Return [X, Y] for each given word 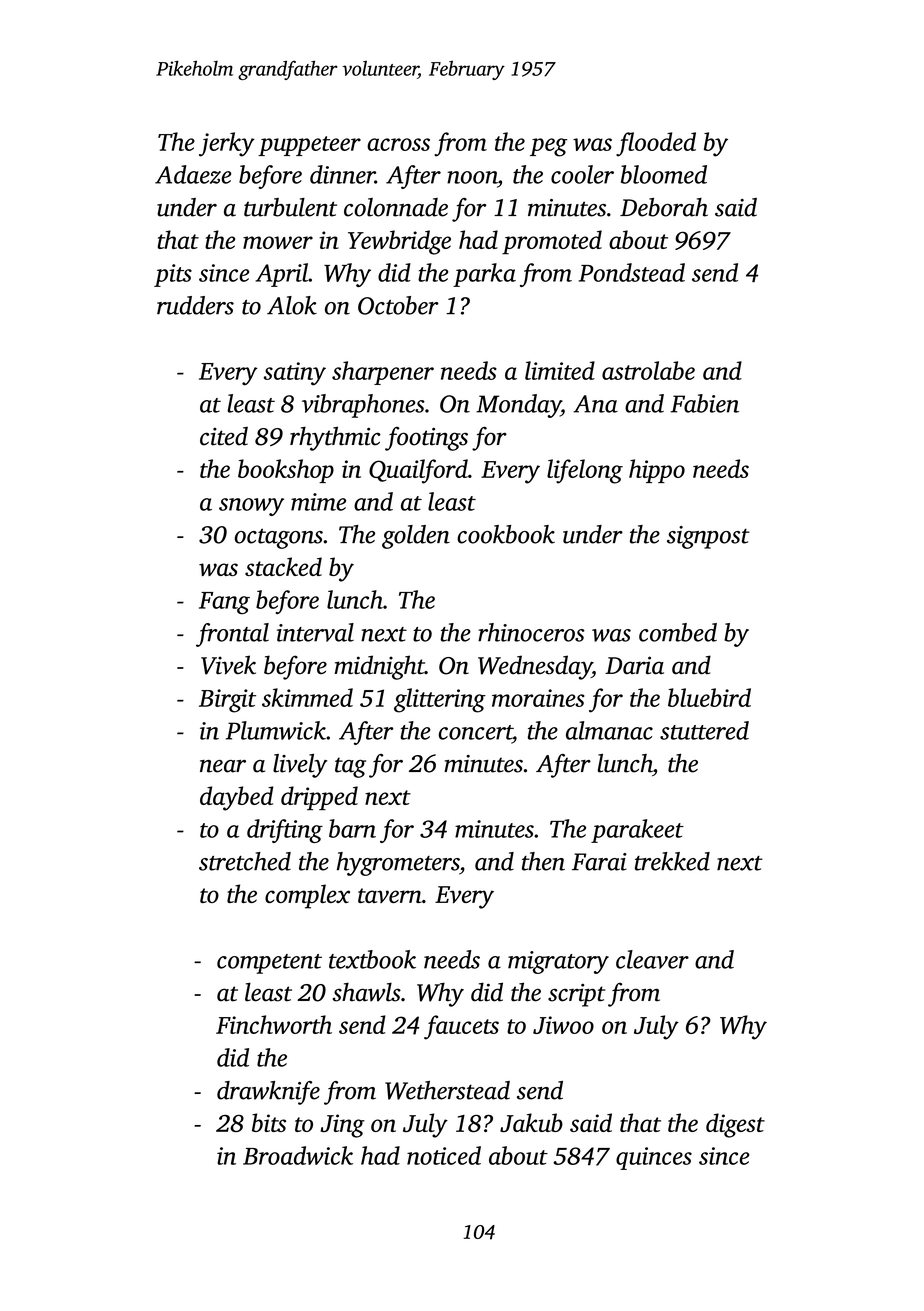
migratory [558, 962]
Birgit [227, 701]
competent [269, 964]
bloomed [664, 174]
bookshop [286, 471]
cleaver [652, 959]
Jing [342, 1126]
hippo [657, 471]
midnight [380, 667]
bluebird [709, 697]
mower [278, 242]
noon [472, 177]
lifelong [585, 471]
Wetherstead [447, 1090]
